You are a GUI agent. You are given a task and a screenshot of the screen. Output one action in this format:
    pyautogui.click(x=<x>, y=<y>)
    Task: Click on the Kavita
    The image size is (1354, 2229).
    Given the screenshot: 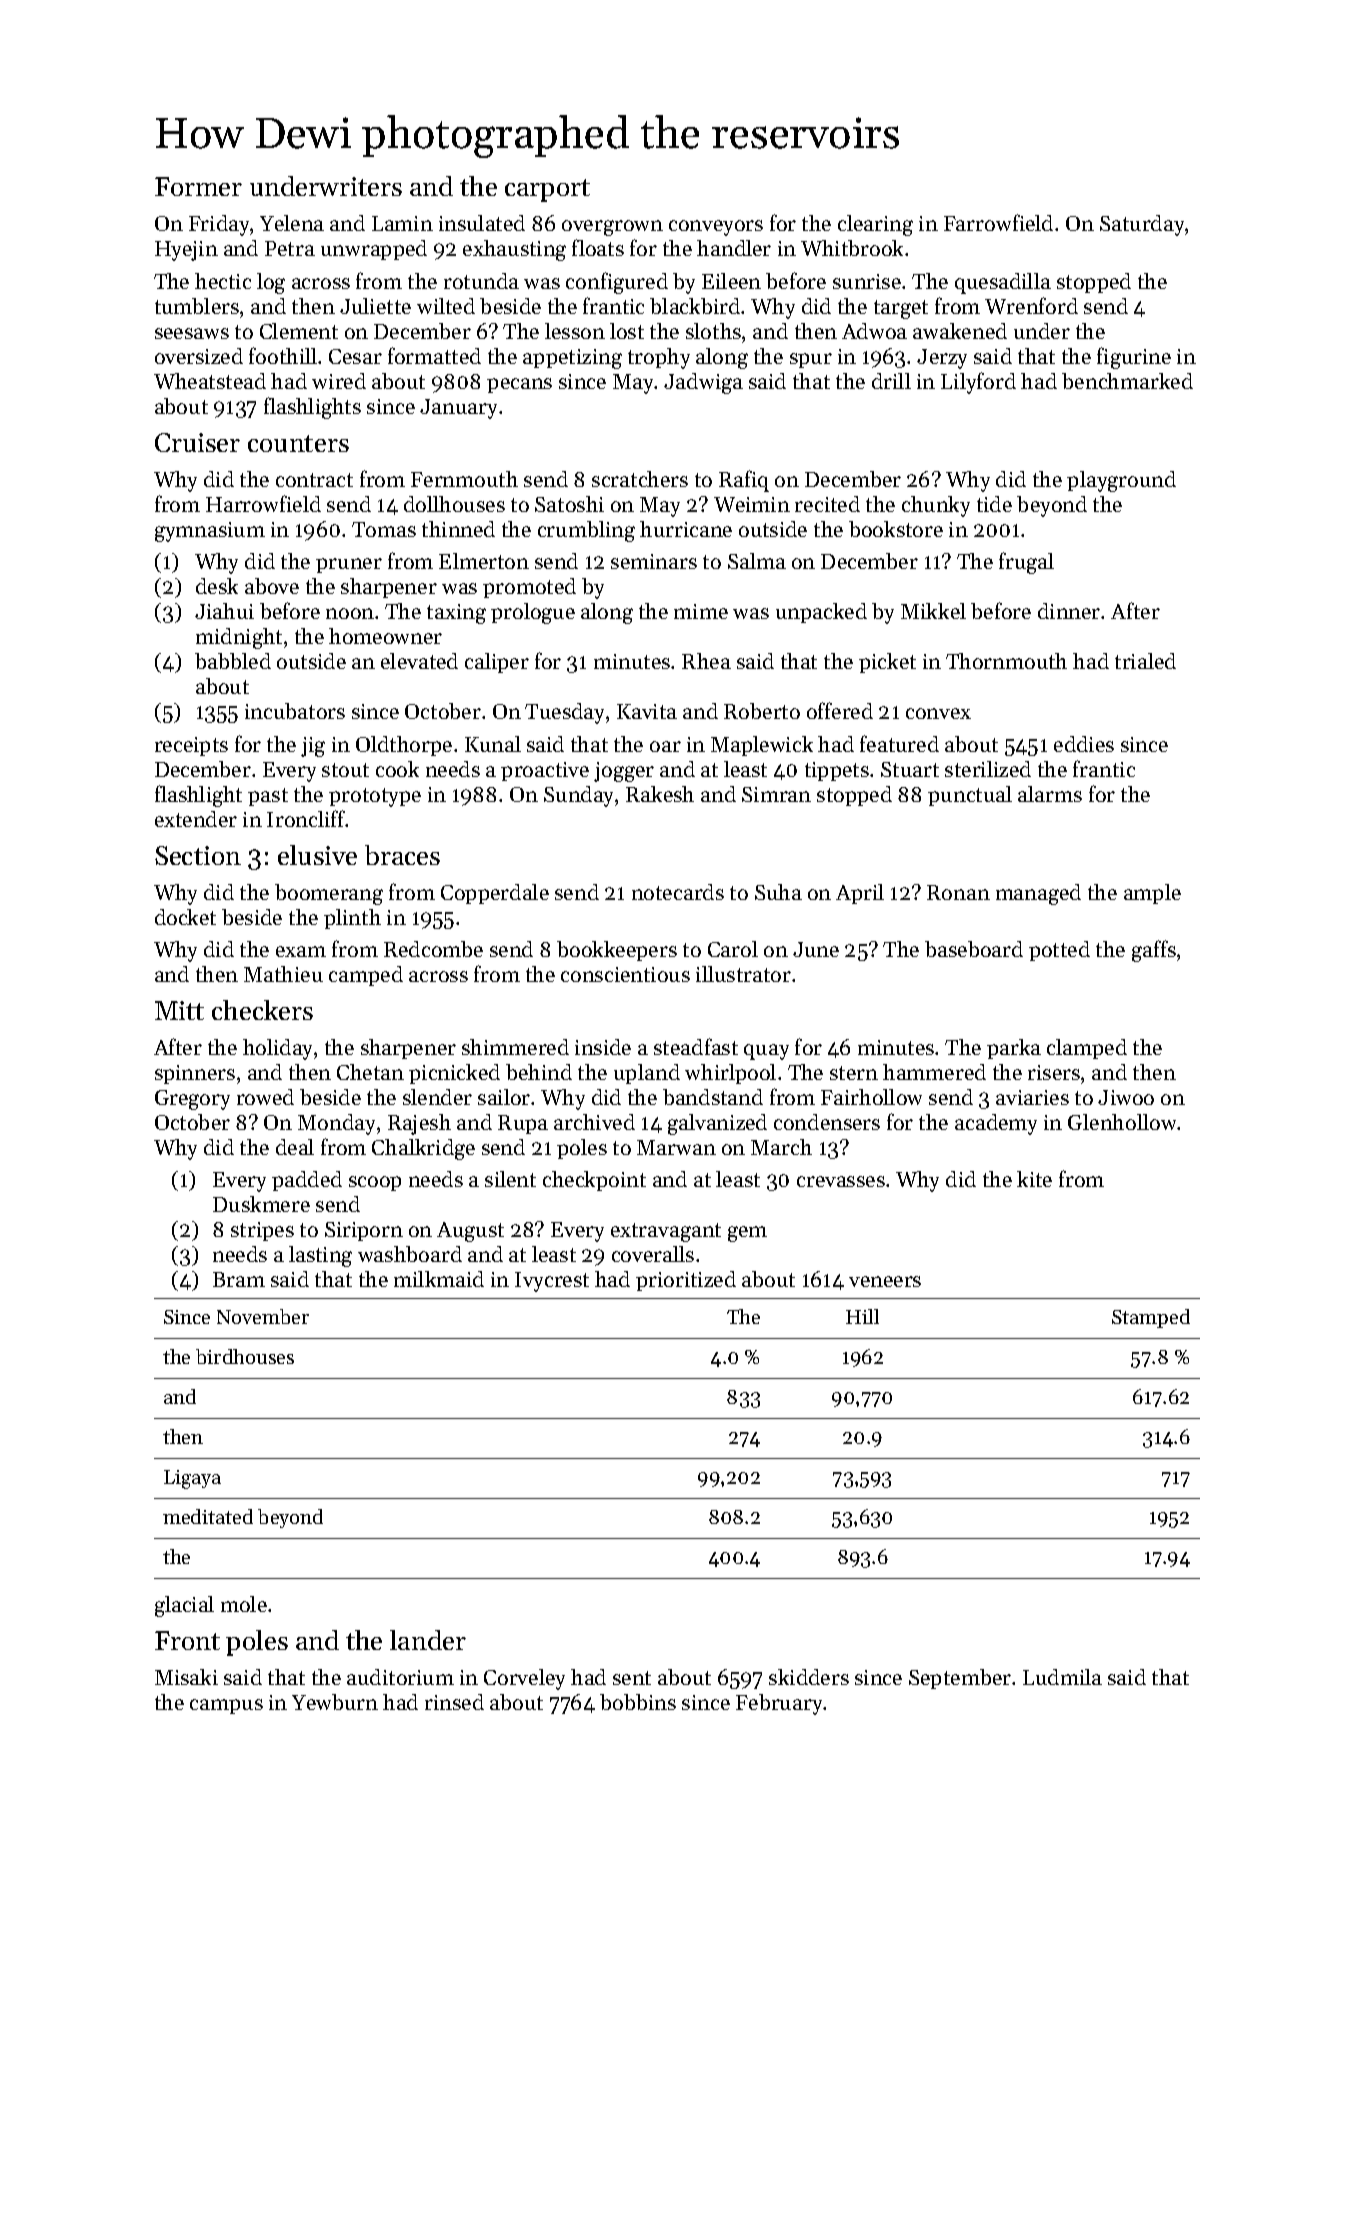 What is the action you would take?
    pyautogui.click(x=647, y=711)
